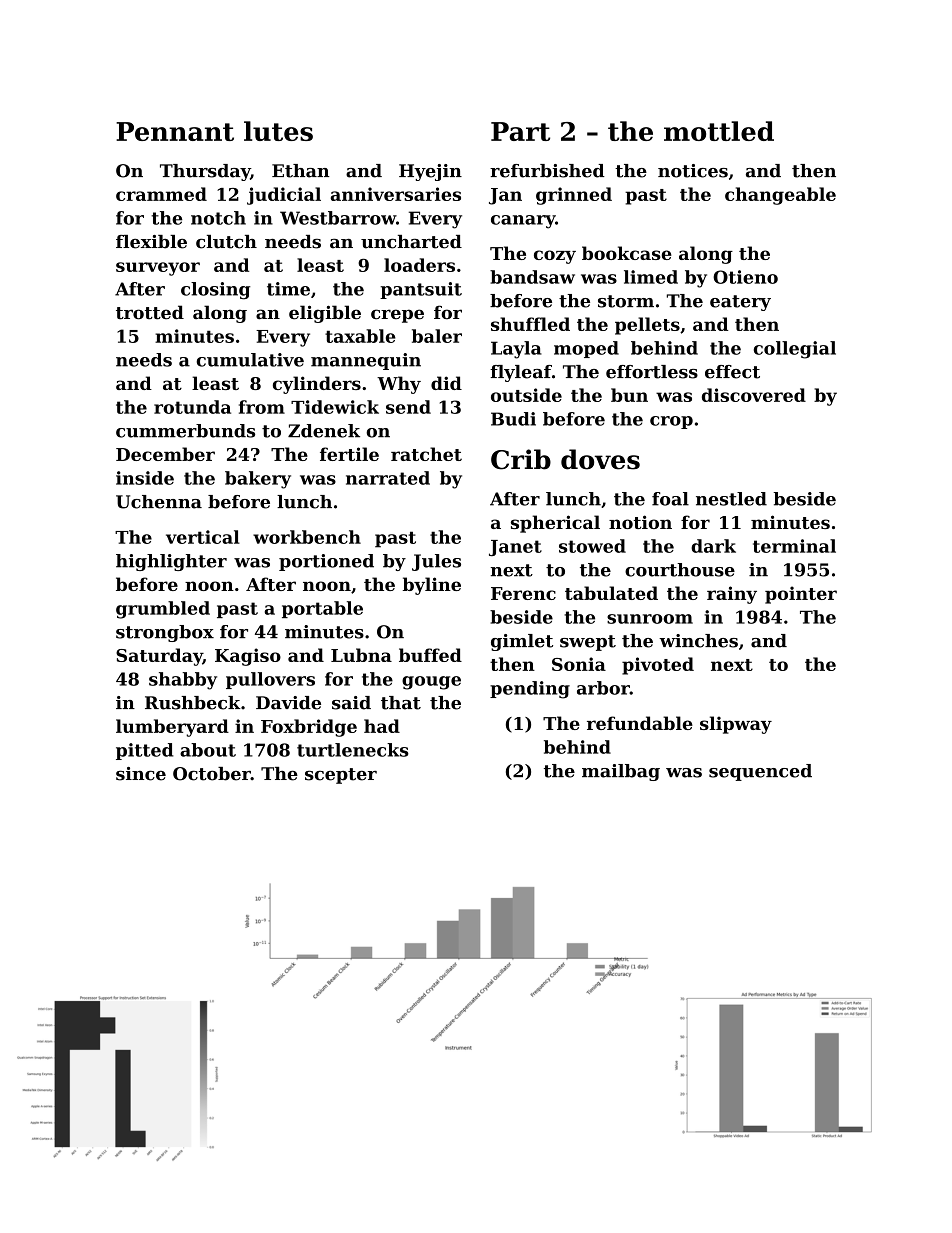 Image resolution: width=952 pixels, height=1233 pixels. Describe the element at coordinates (208, 750) in the screenshot. I see `about` at that location.
